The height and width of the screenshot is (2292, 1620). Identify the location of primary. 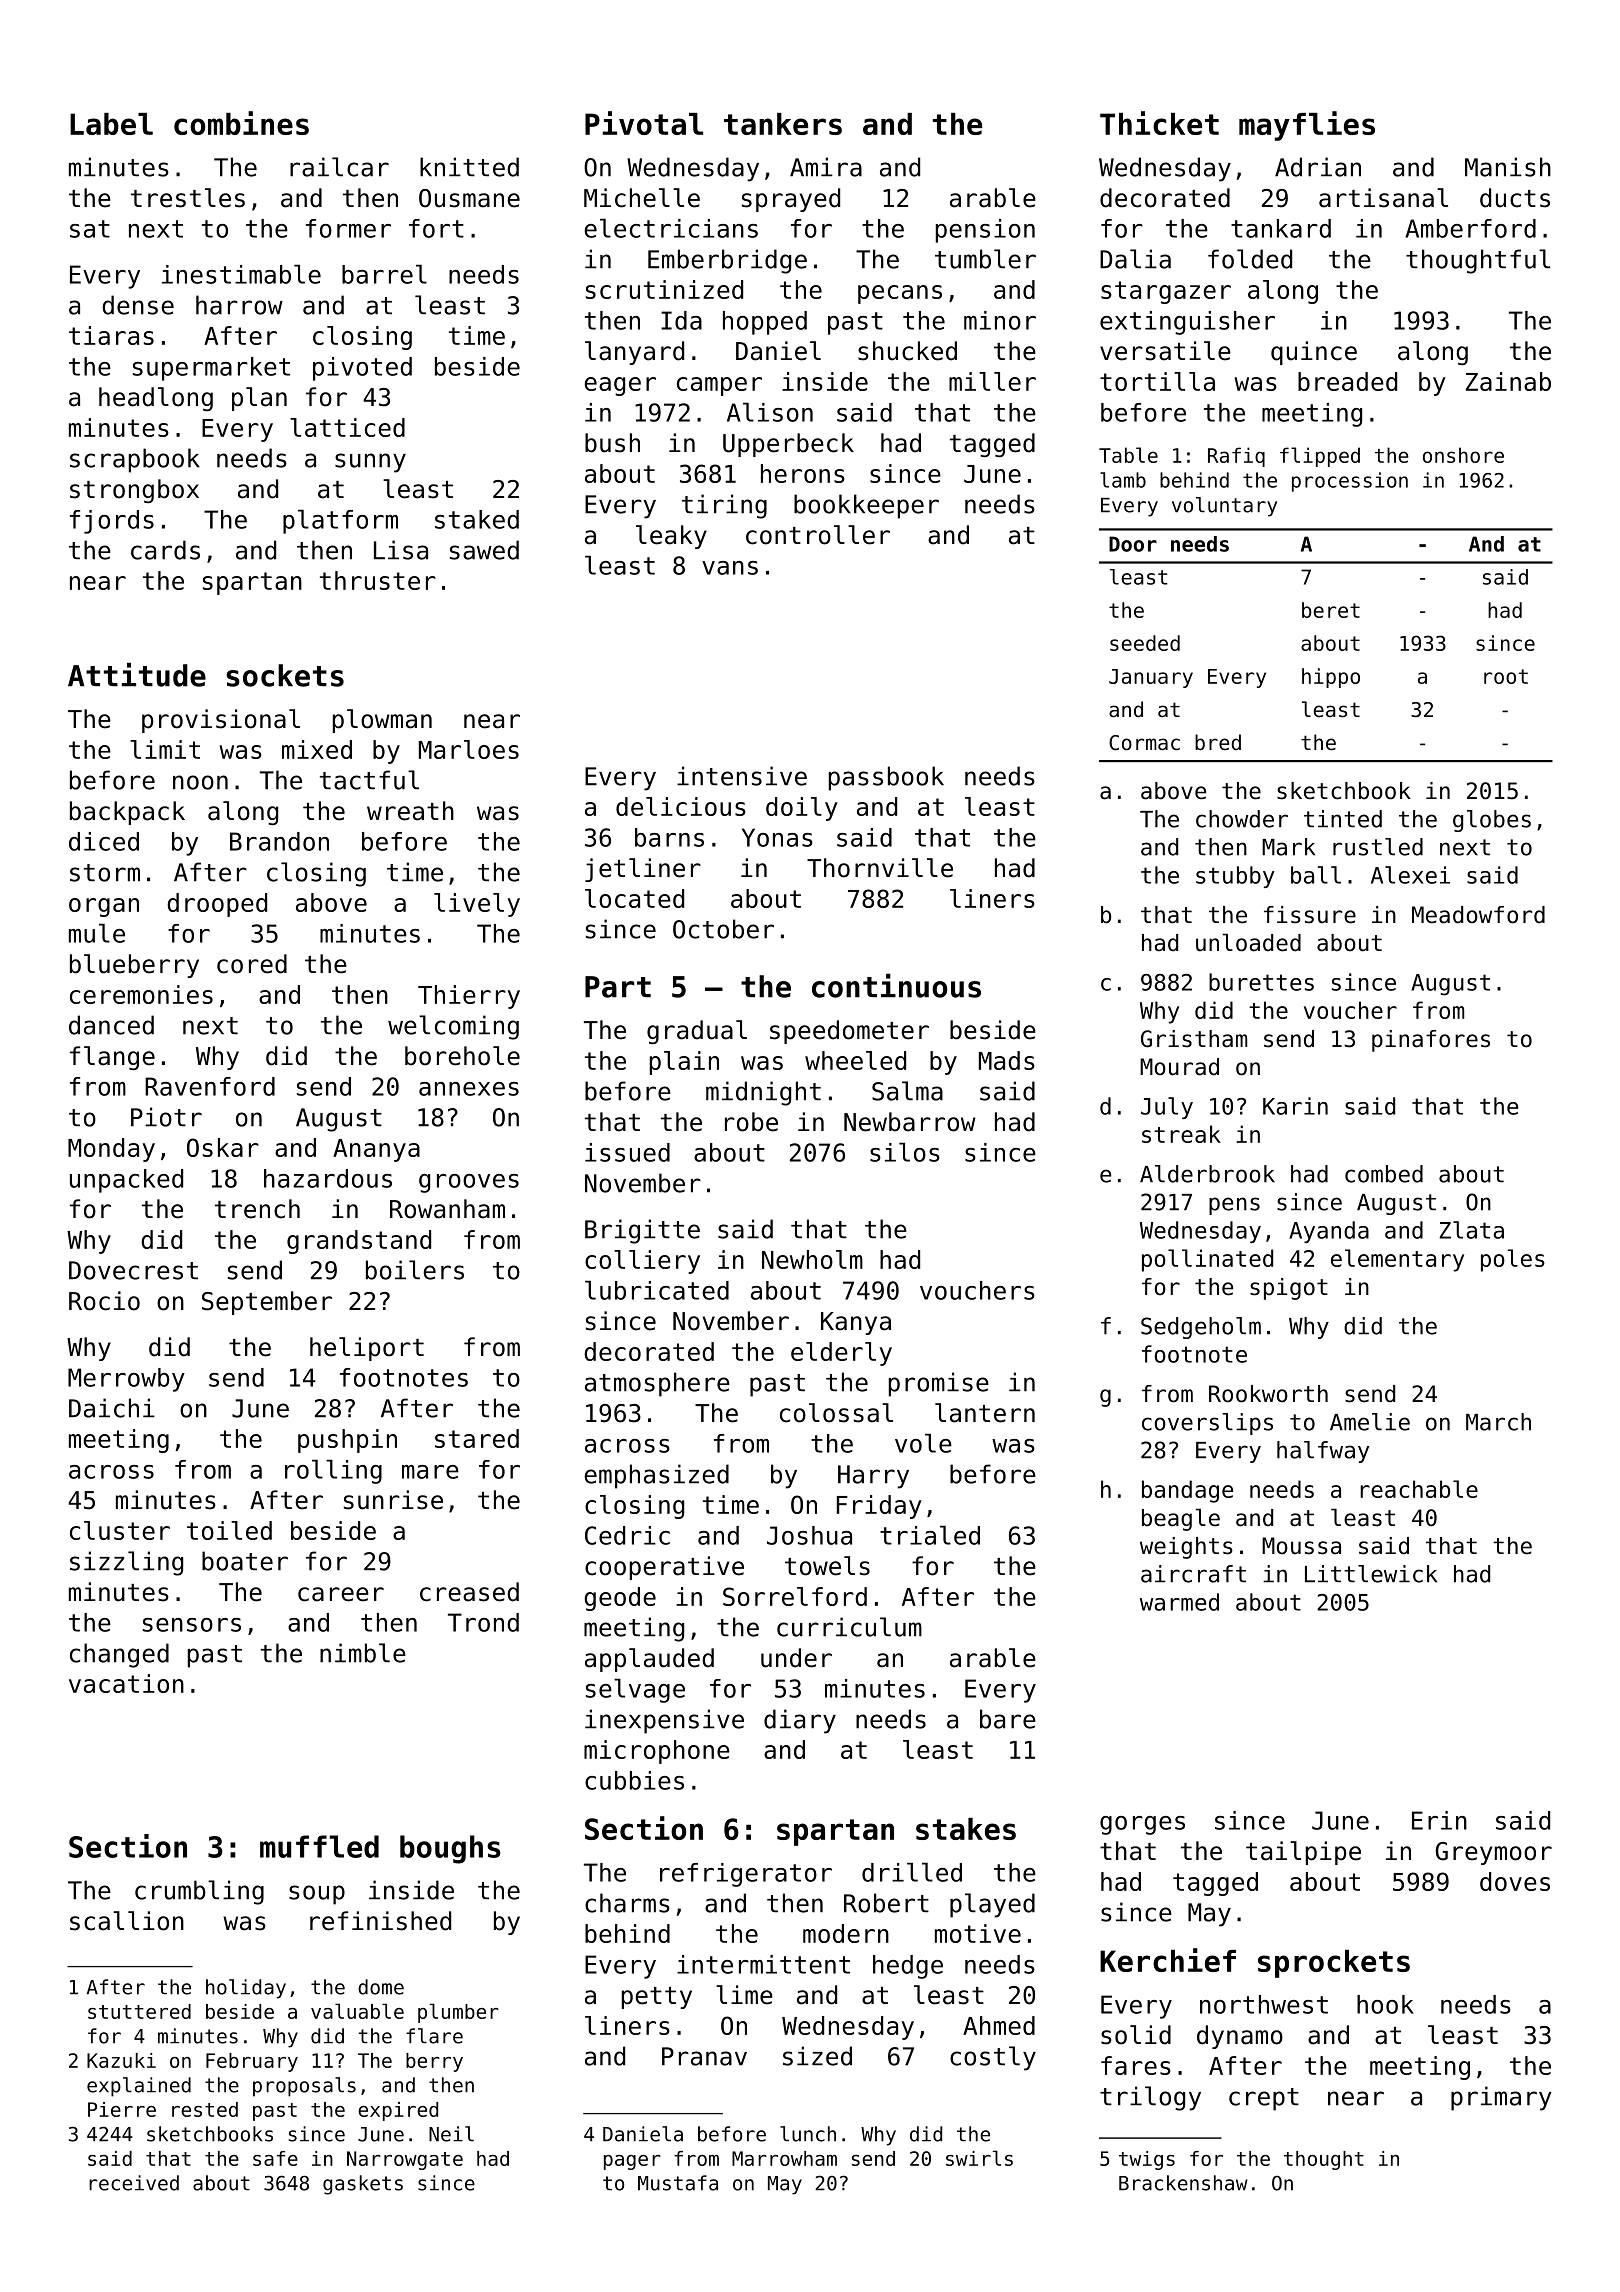
(1501, 2098).
